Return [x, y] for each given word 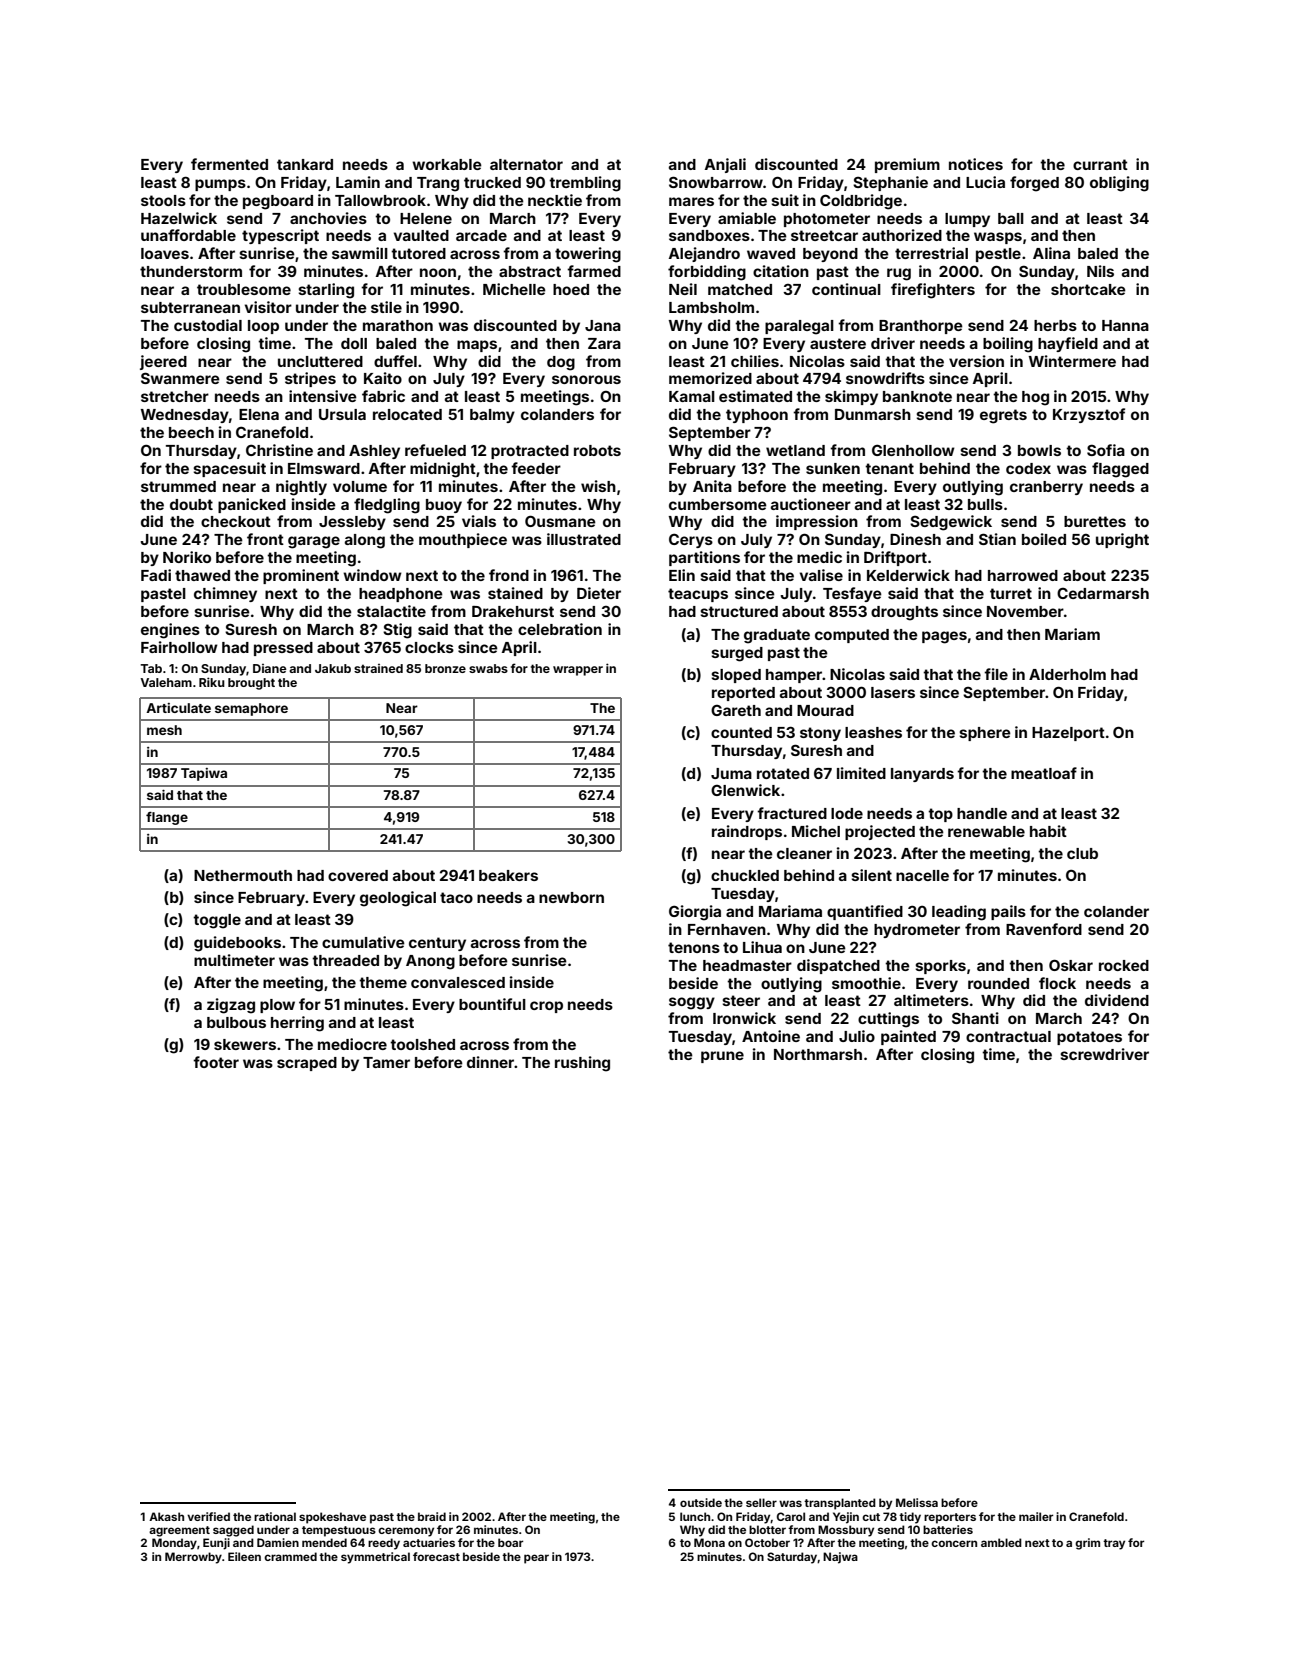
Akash [166, 1516]
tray [1114, 1544]
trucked [492, 182]
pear [536, 1559]
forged [1034, 184]
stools [163, 200]
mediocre [352, 1044]
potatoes [1089, 1038]
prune [722, 1057]
